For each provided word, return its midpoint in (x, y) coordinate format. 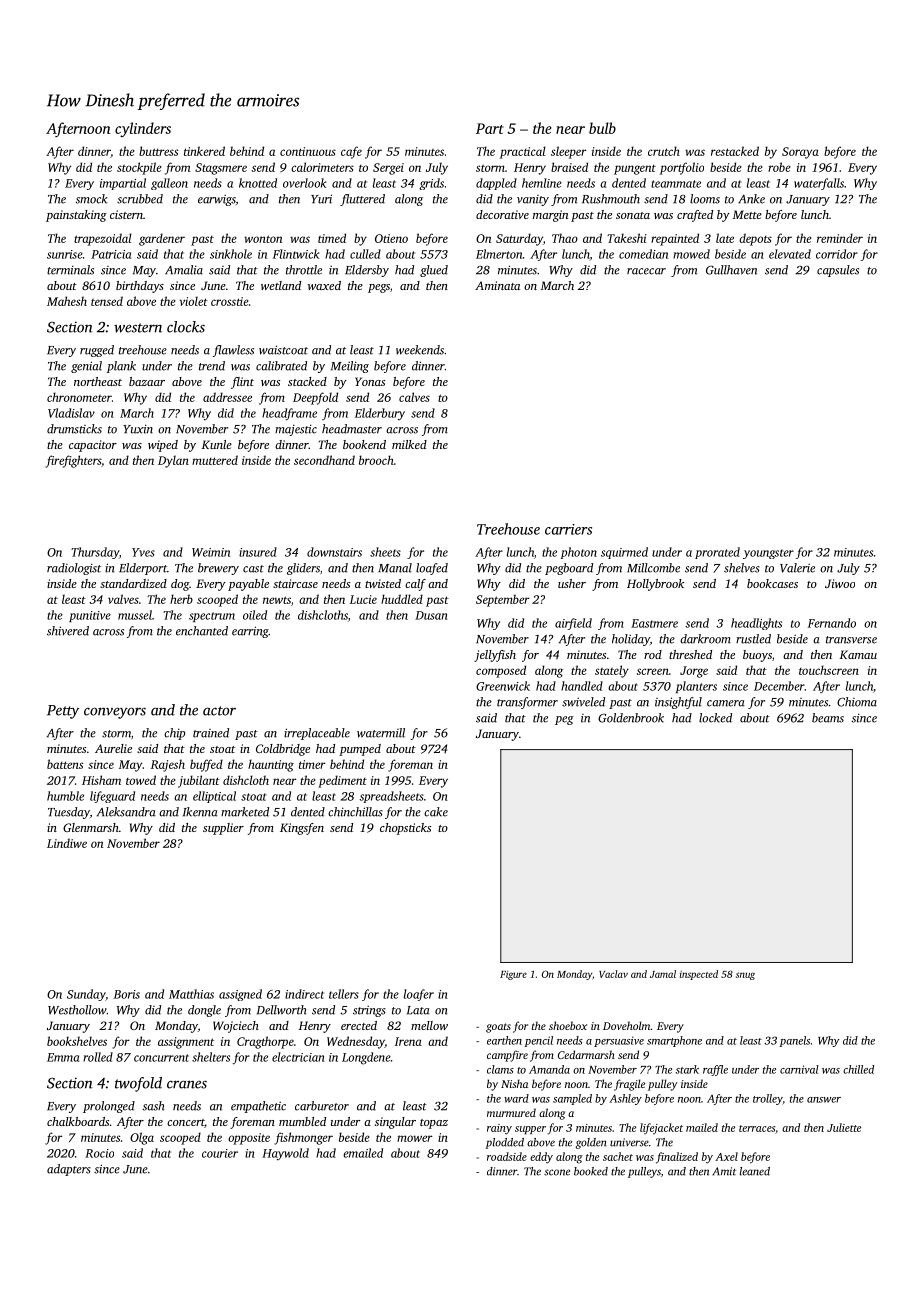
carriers (568, 529)
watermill (381, 733)
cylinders (143, 129)
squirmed (624, 553)
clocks (186, 327)
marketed (245, 812)
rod (653, 654)
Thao (565, 238)
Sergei (388, 169)
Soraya (800, 153)
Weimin (211, 552)
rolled (98, 1057)
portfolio (682, 168)
